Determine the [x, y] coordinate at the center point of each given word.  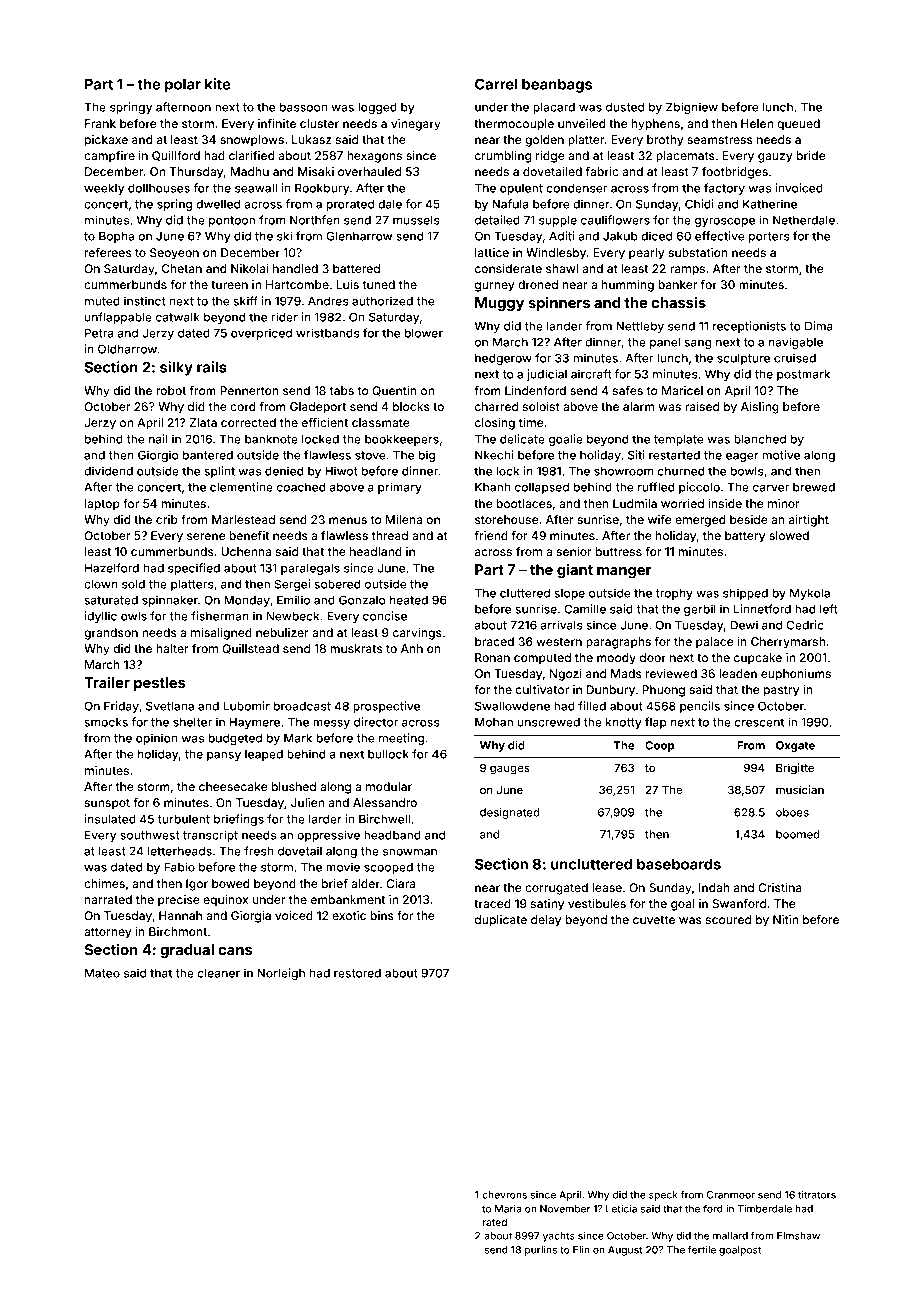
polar [183, 86]
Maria [508, 1209]
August [625, 1251]
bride [811, 155]
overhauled [369, 171]
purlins [541, 1251]
